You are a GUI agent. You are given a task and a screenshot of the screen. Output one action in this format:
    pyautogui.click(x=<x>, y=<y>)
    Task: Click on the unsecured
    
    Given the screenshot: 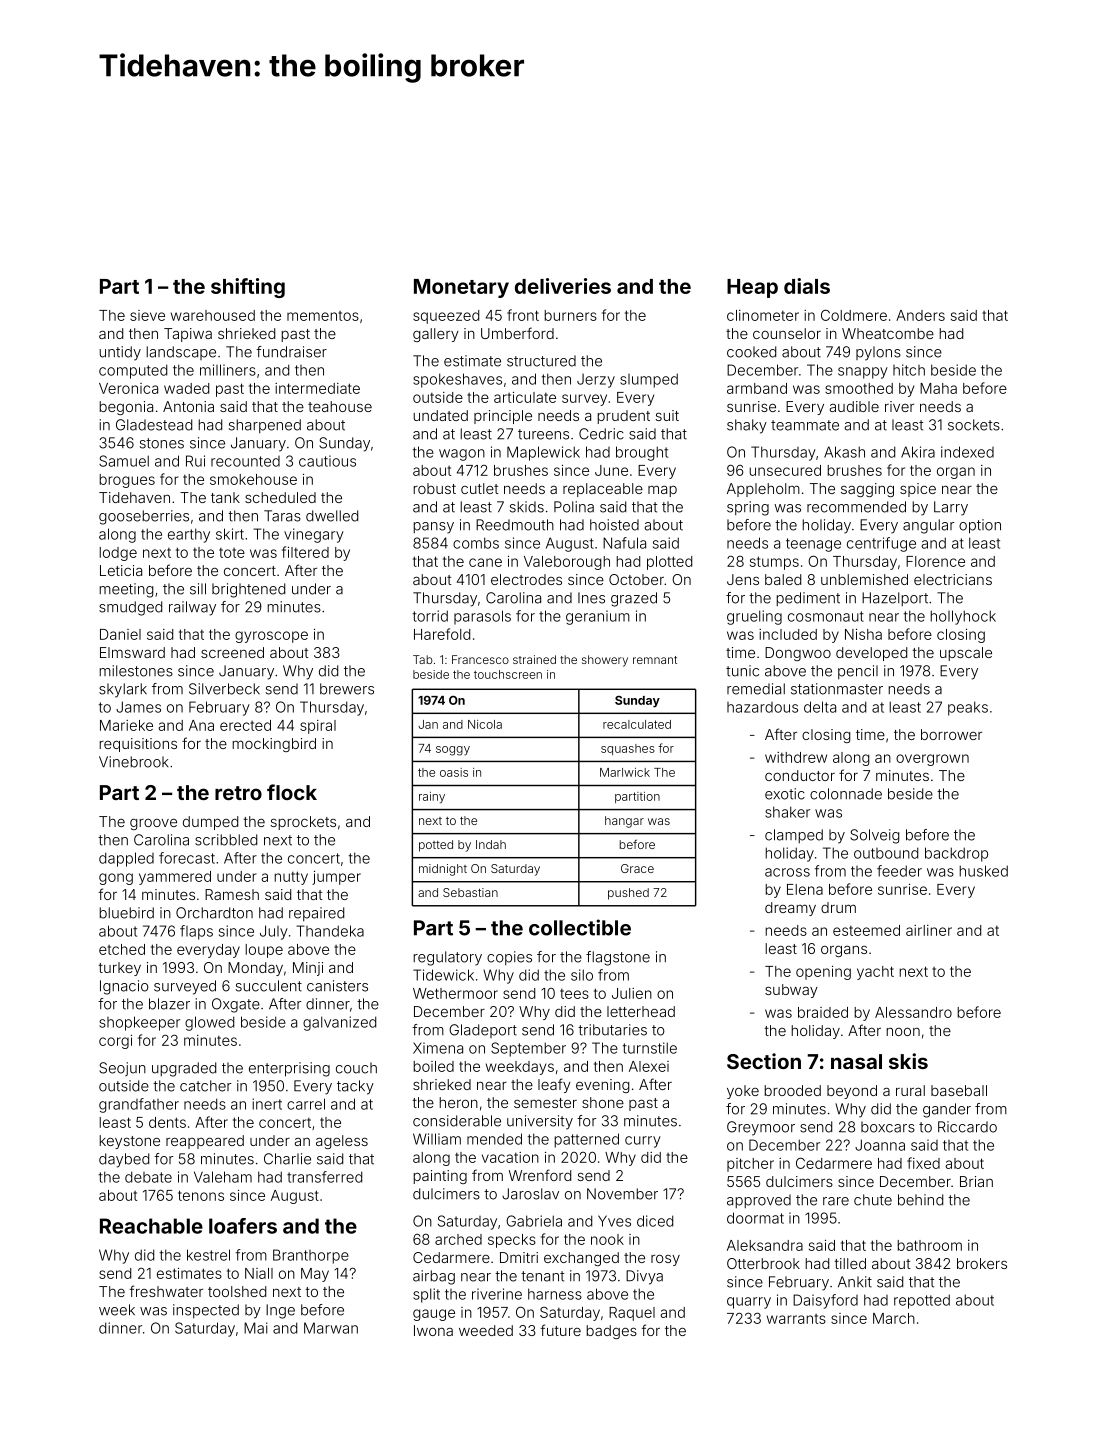 What is the action you would take?
    pyautogui.click(x=785, y=470)
